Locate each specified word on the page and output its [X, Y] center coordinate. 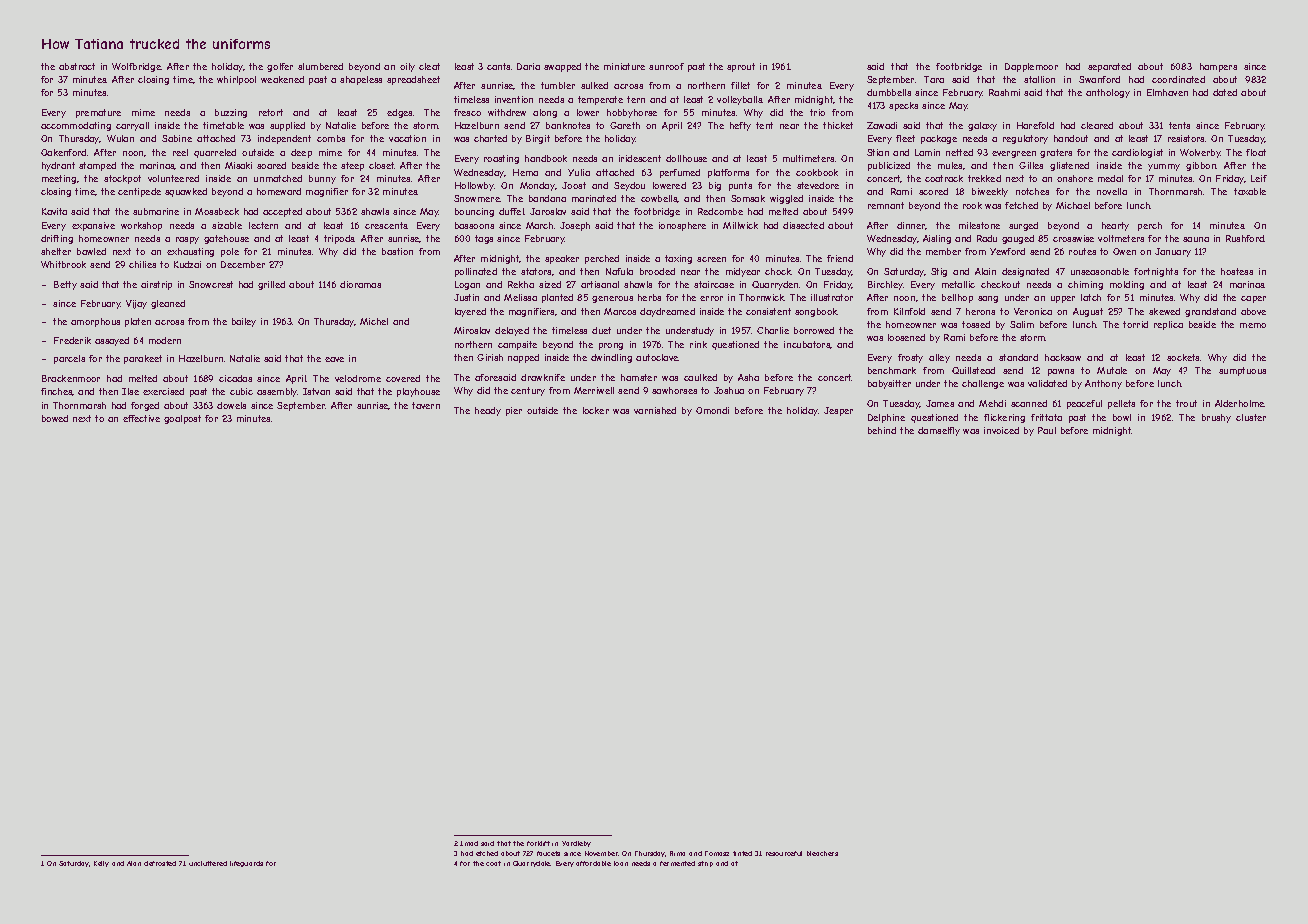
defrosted [160, 863]
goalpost [182, 419]
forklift [538, 843]
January [1173, 252]
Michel [374, 321]
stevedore [818, 185]
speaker [562, 259]
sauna [1196, 239]
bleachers [822, 853]
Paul [1047, 430]
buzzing [231, 113]
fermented [677, 863]
